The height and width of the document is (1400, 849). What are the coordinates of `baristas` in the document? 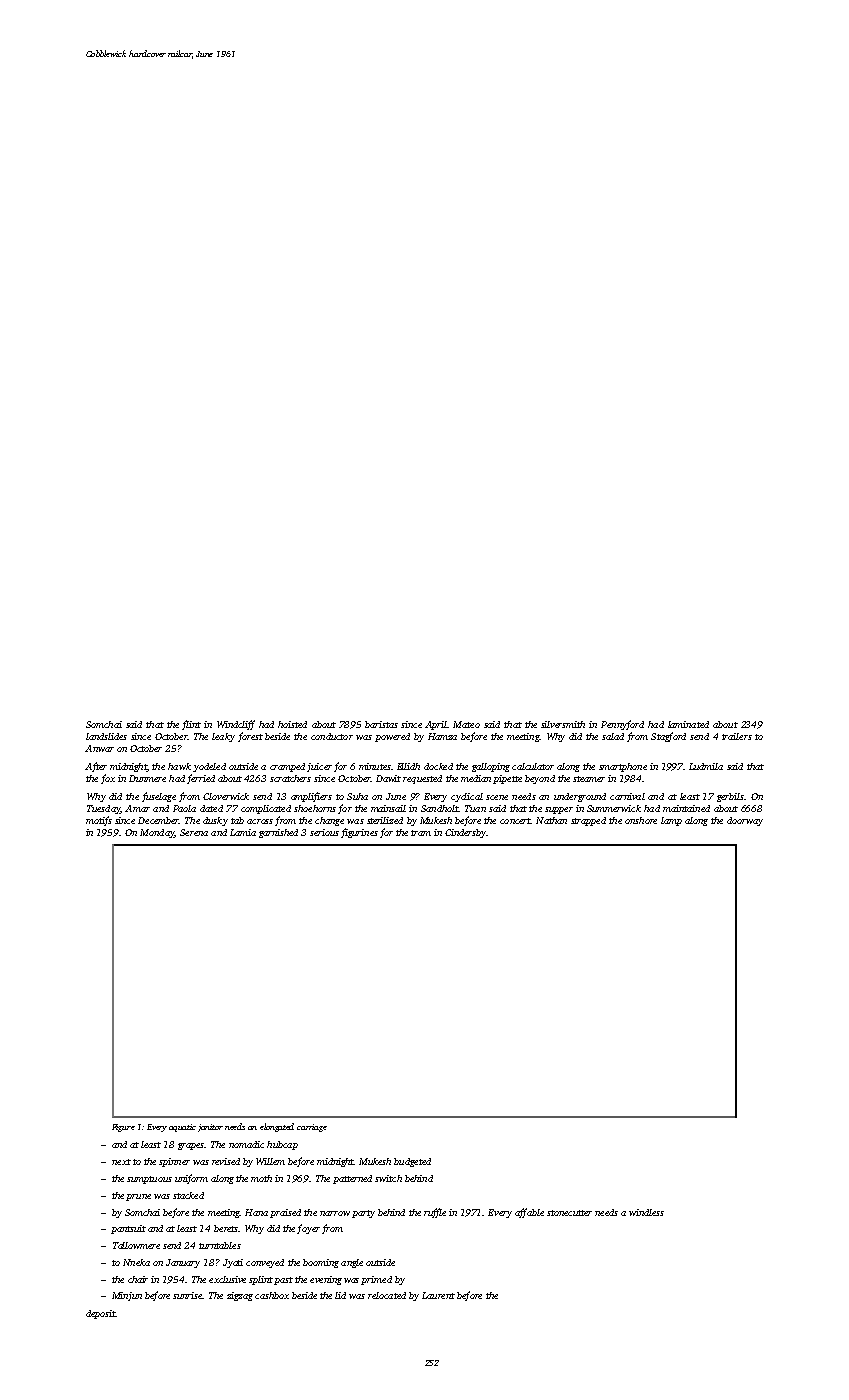 It's located at (381, 724).
